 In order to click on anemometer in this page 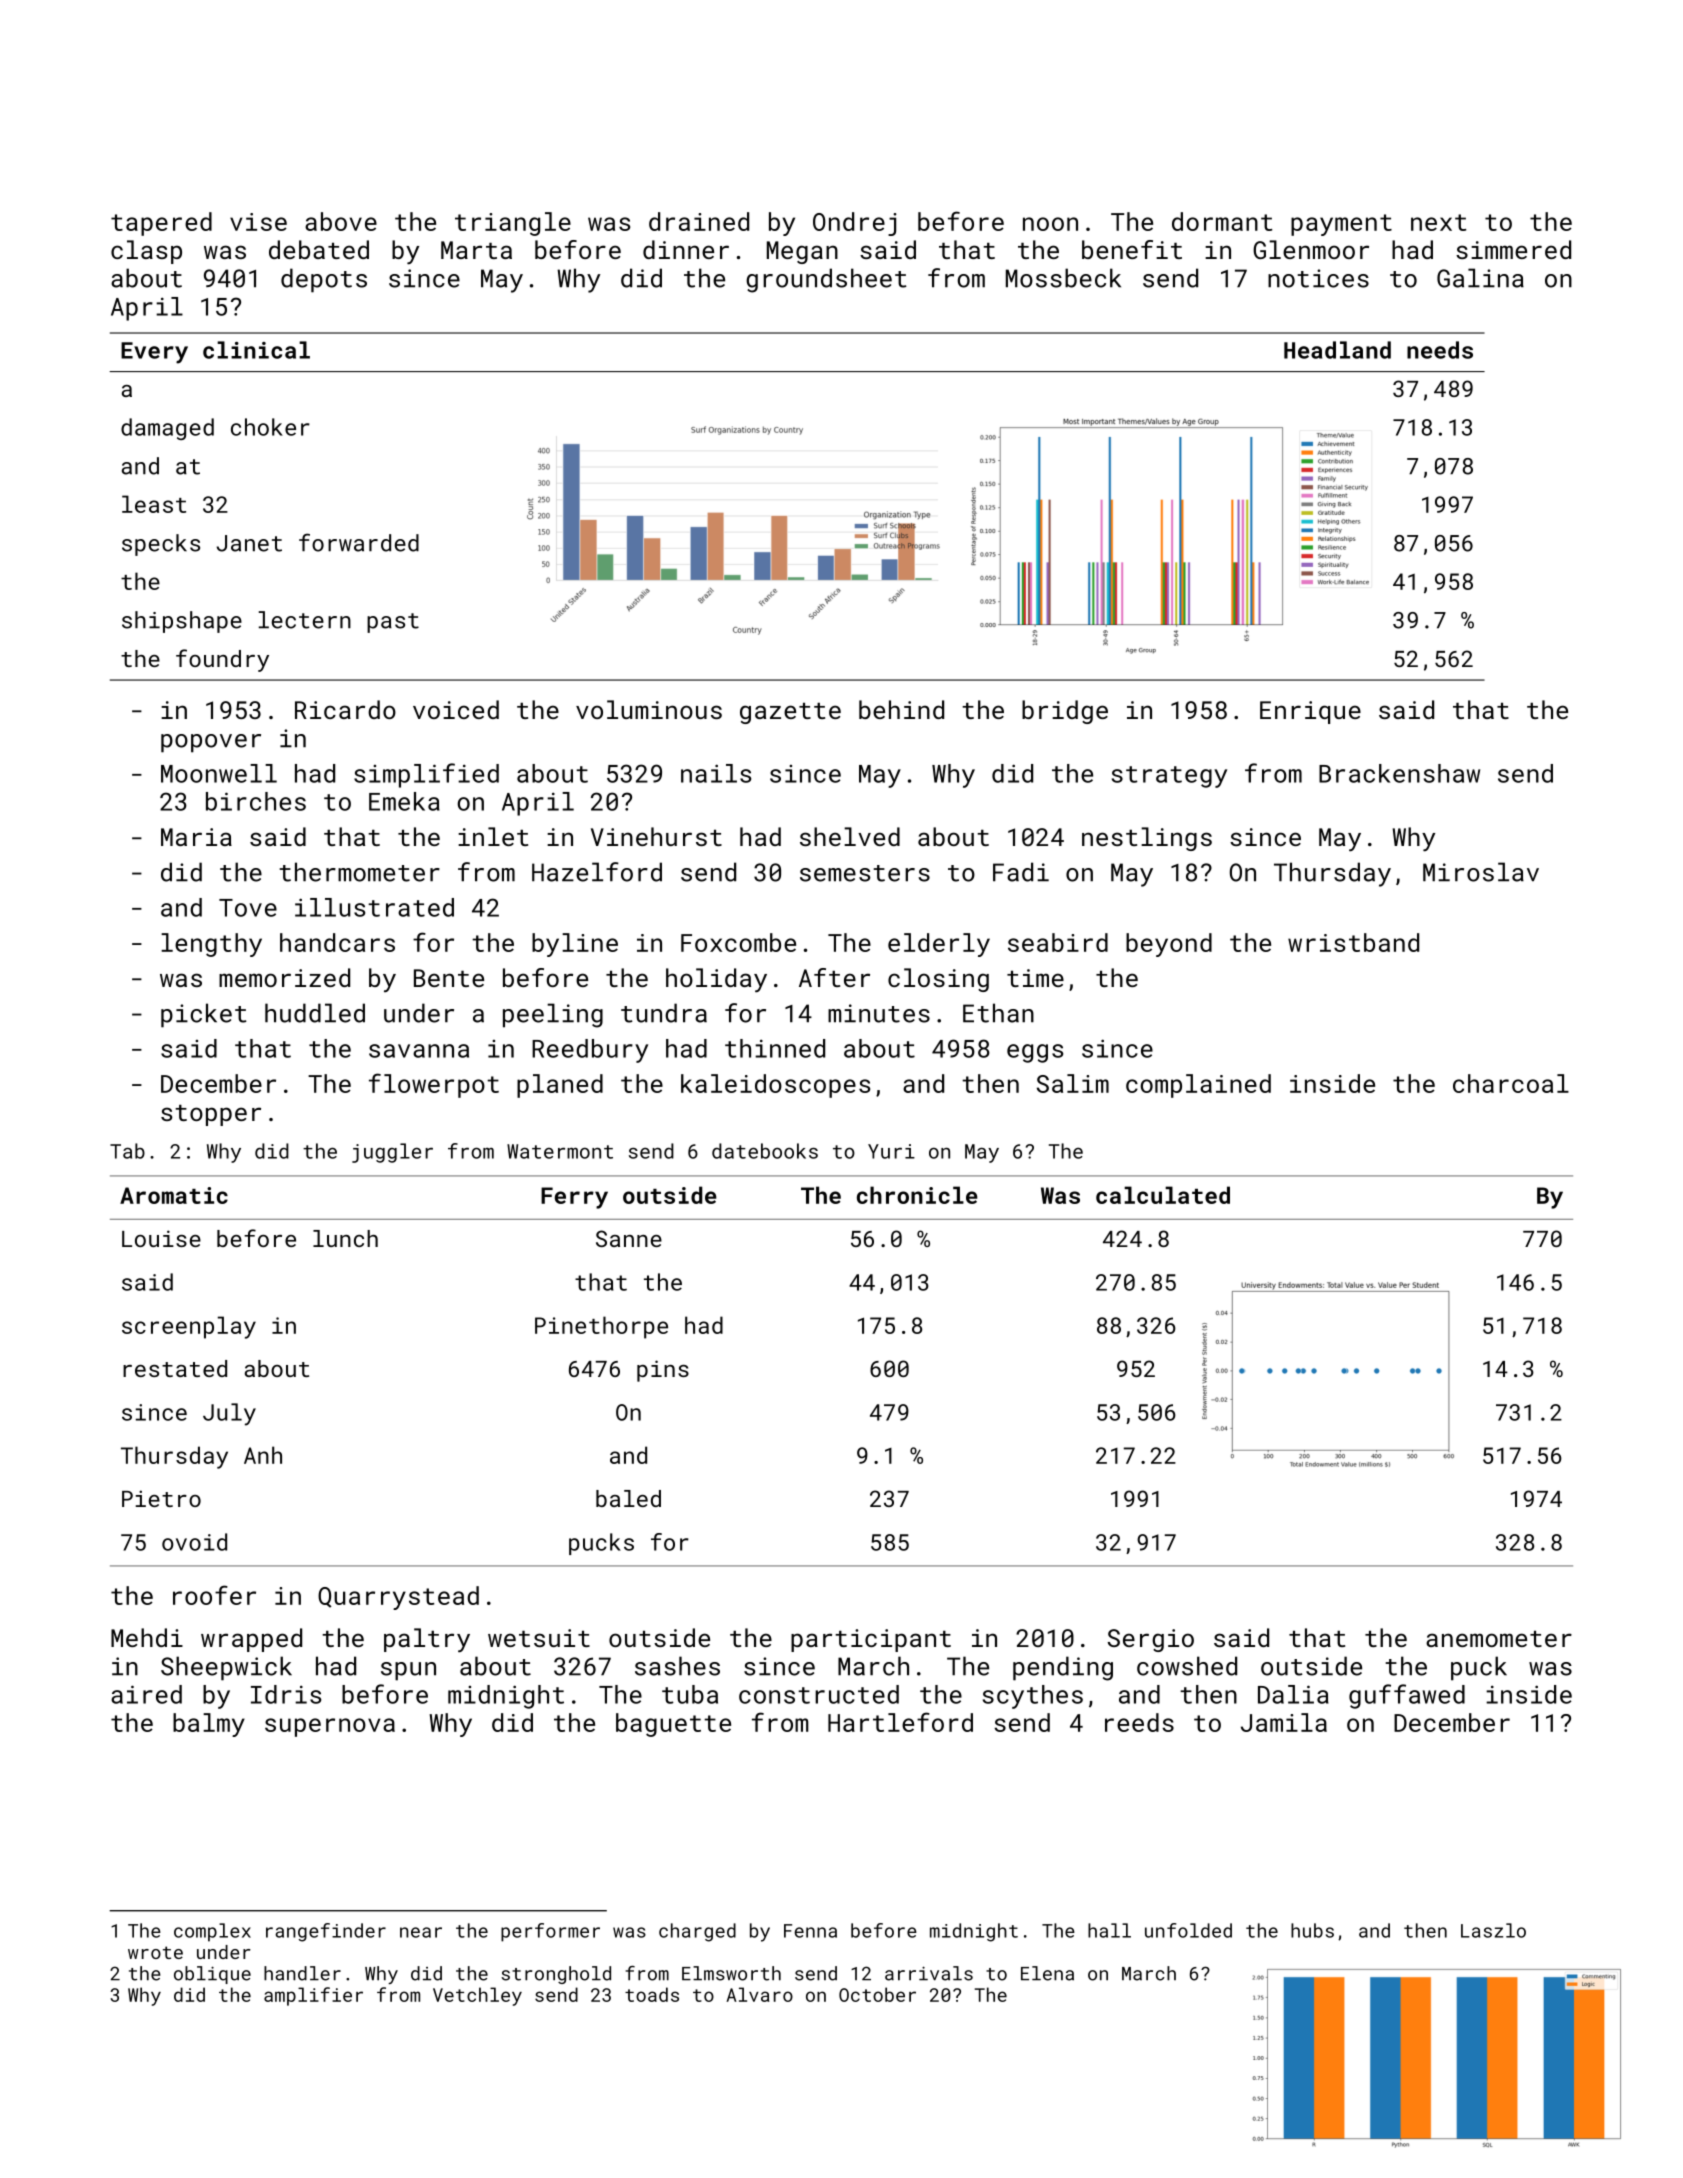, I will do `click(1499, 1639)`.
